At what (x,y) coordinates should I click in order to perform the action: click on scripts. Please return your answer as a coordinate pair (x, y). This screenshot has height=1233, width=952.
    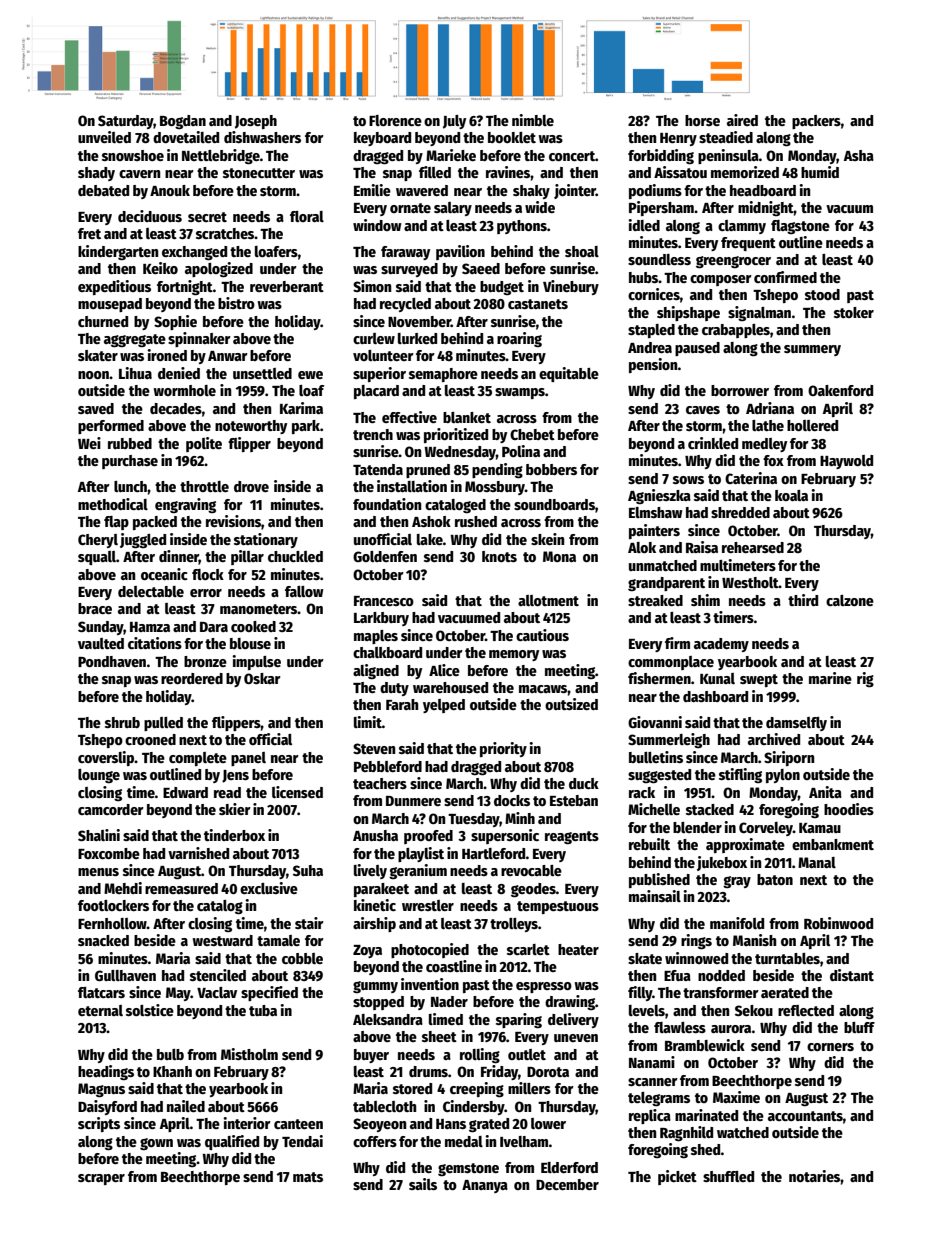
    Looking at the image, I should click on (99, 1124).
